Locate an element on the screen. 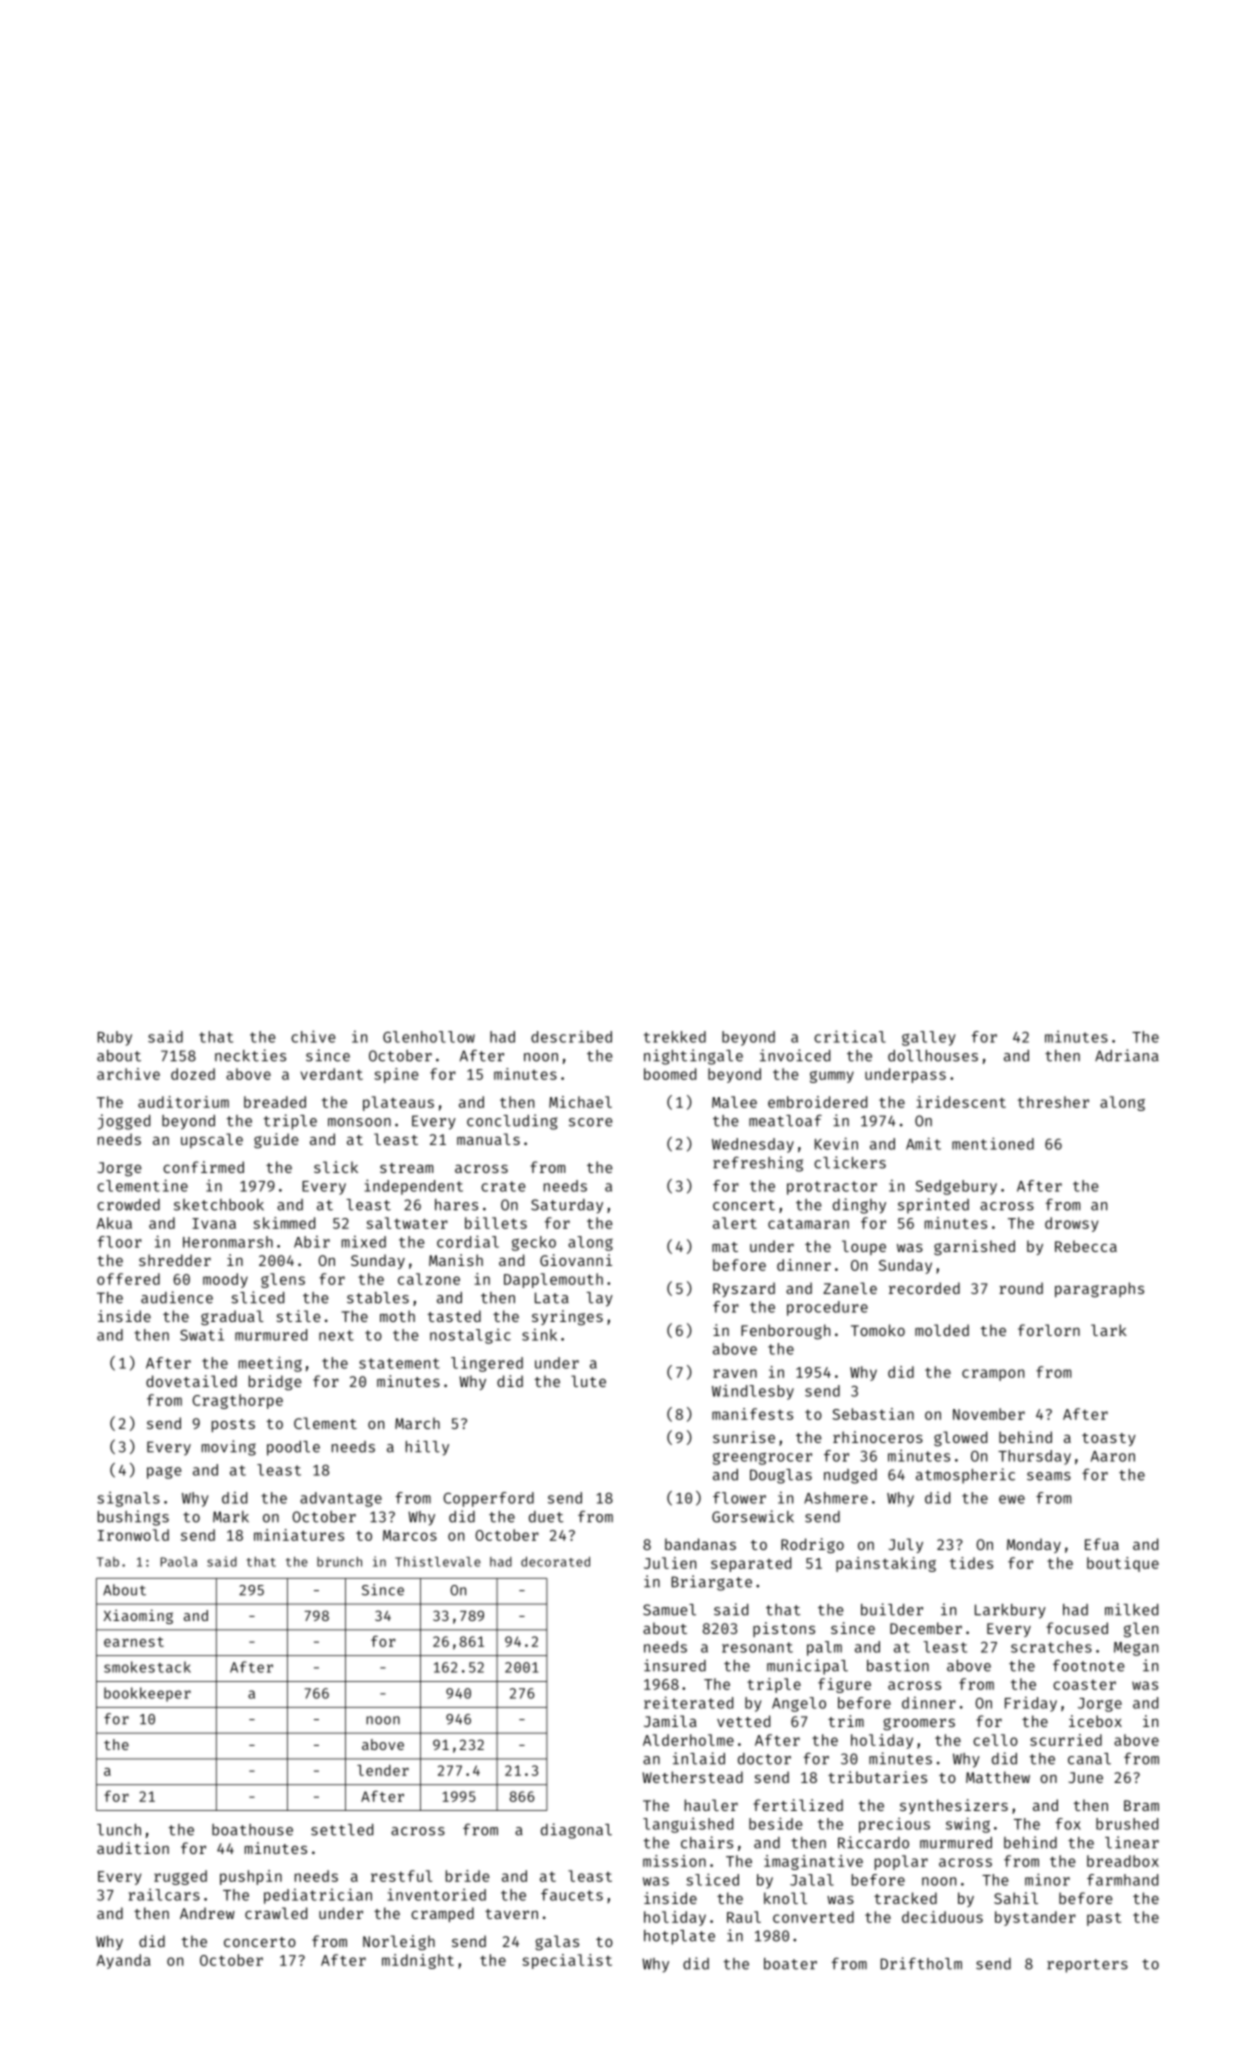 This screenshot has width=1256, height=2069. Michael is located at coordinates (580, 1102).
